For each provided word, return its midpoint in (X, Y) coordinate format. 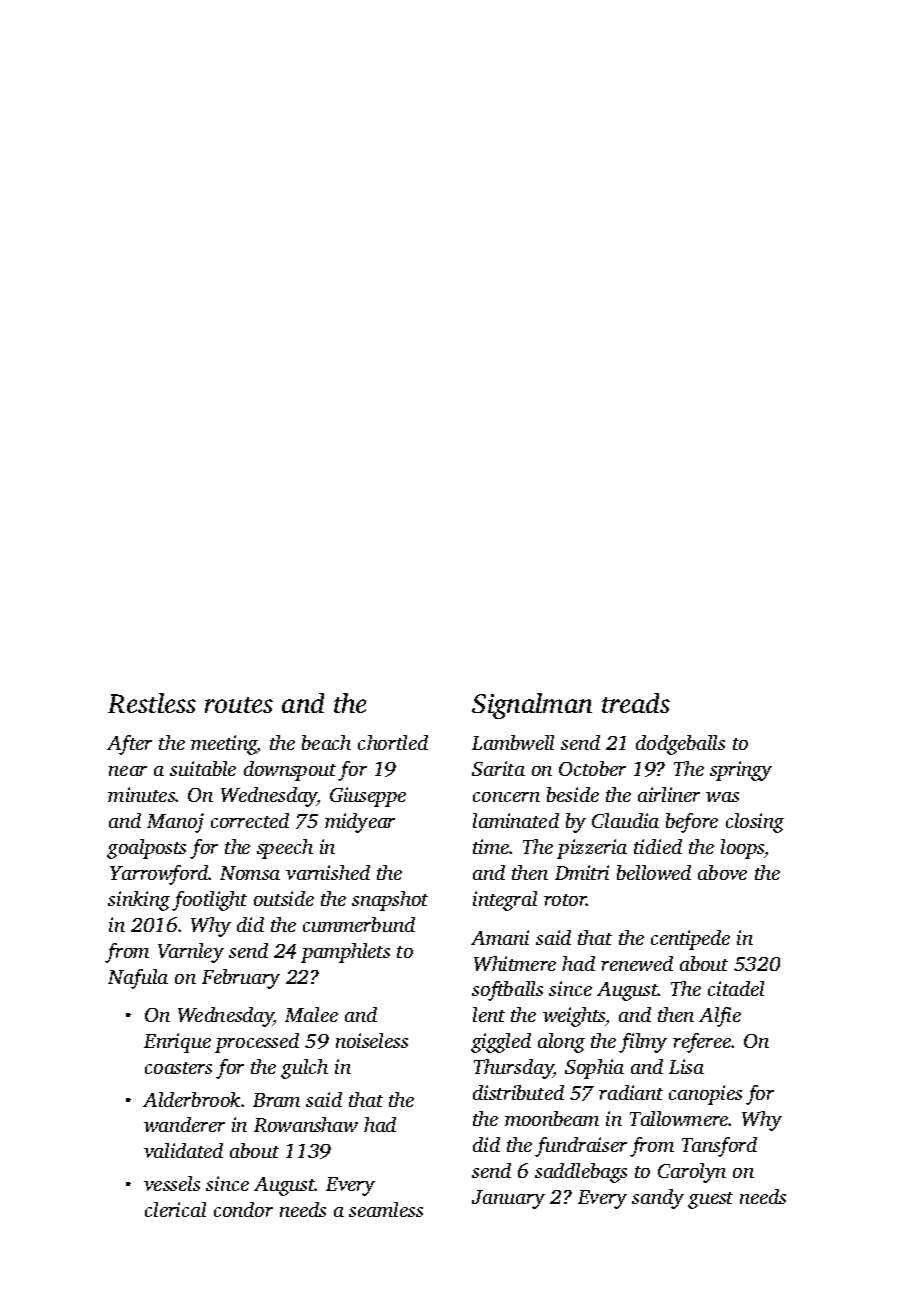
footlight (209, 901)
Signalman (532, 706)
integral (505, 901)
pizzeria (592, 849)
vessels (172, 1183)
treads (636, 703)
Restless (152, 703)
